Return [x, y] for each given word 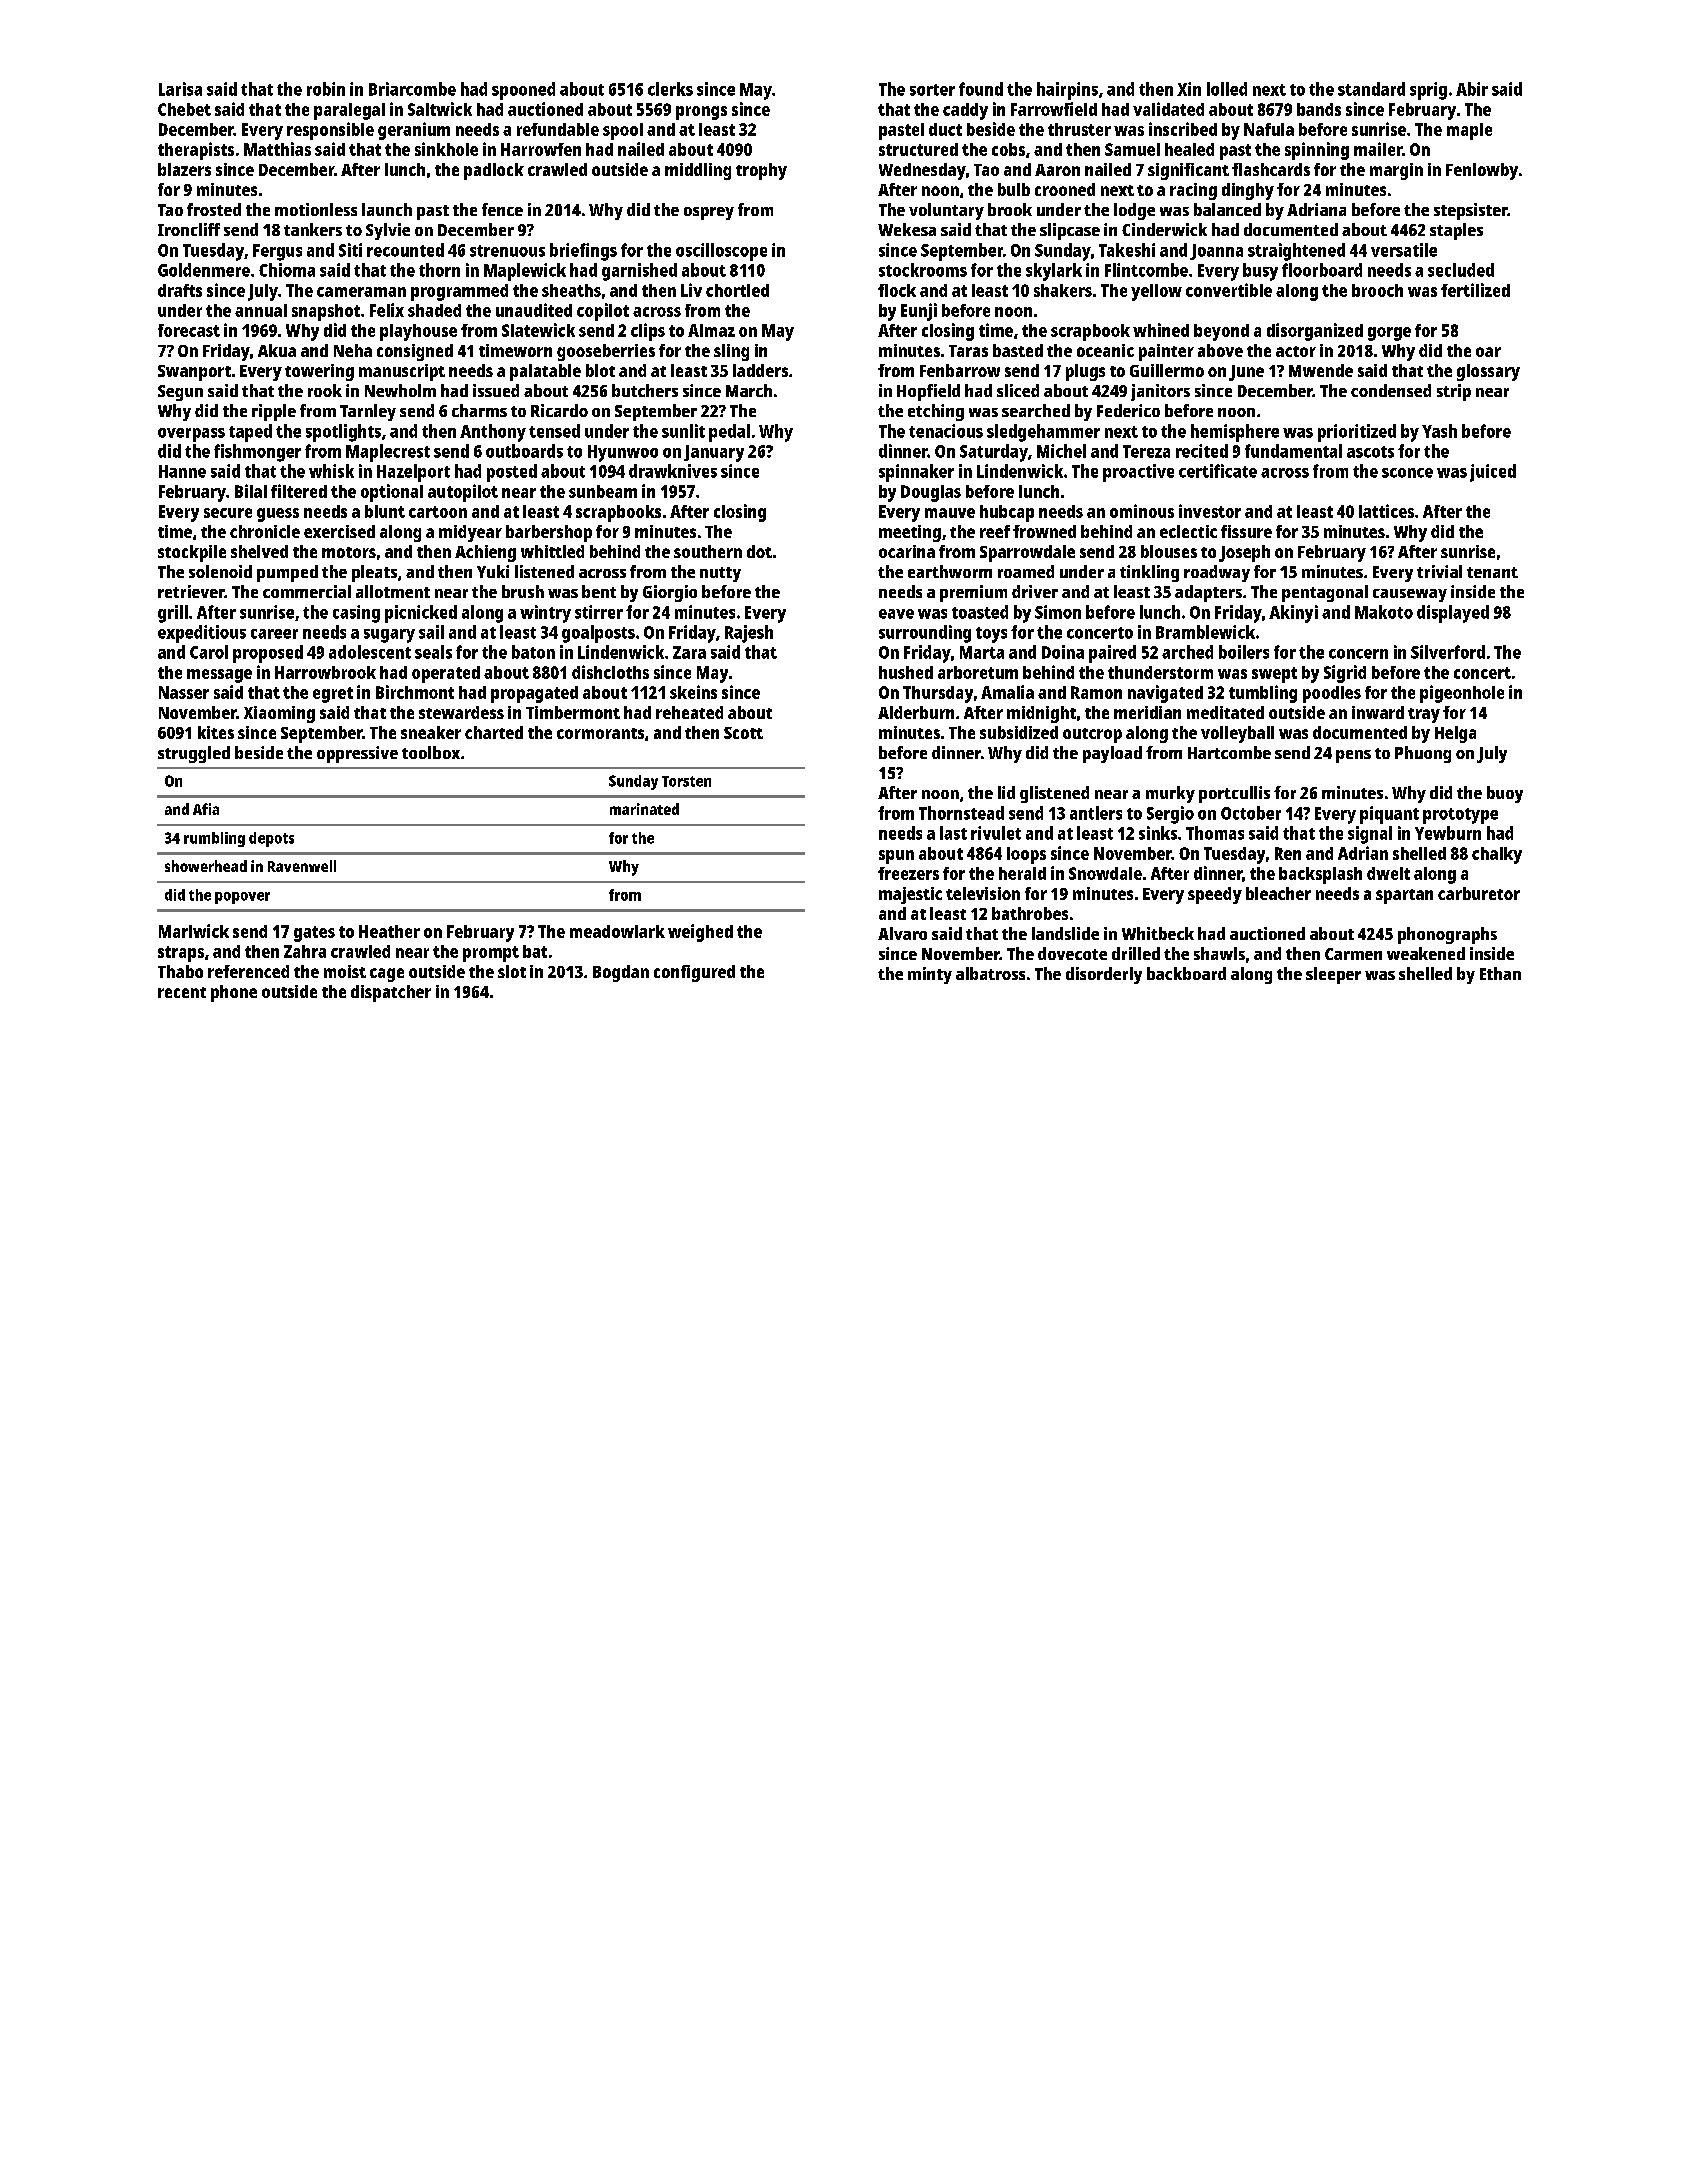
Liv [691, 290]
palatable [545, 372]
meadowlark [617, 931]
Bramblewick [1205, 632]
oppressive [357, 754]
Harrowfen [541, 149]
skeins [693, 692]
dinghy [1248, 191]
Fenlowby [1482, 171]
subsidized [1019, 732]
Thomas [1215, 833]
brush [523, 591]
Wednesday [922, 171]
